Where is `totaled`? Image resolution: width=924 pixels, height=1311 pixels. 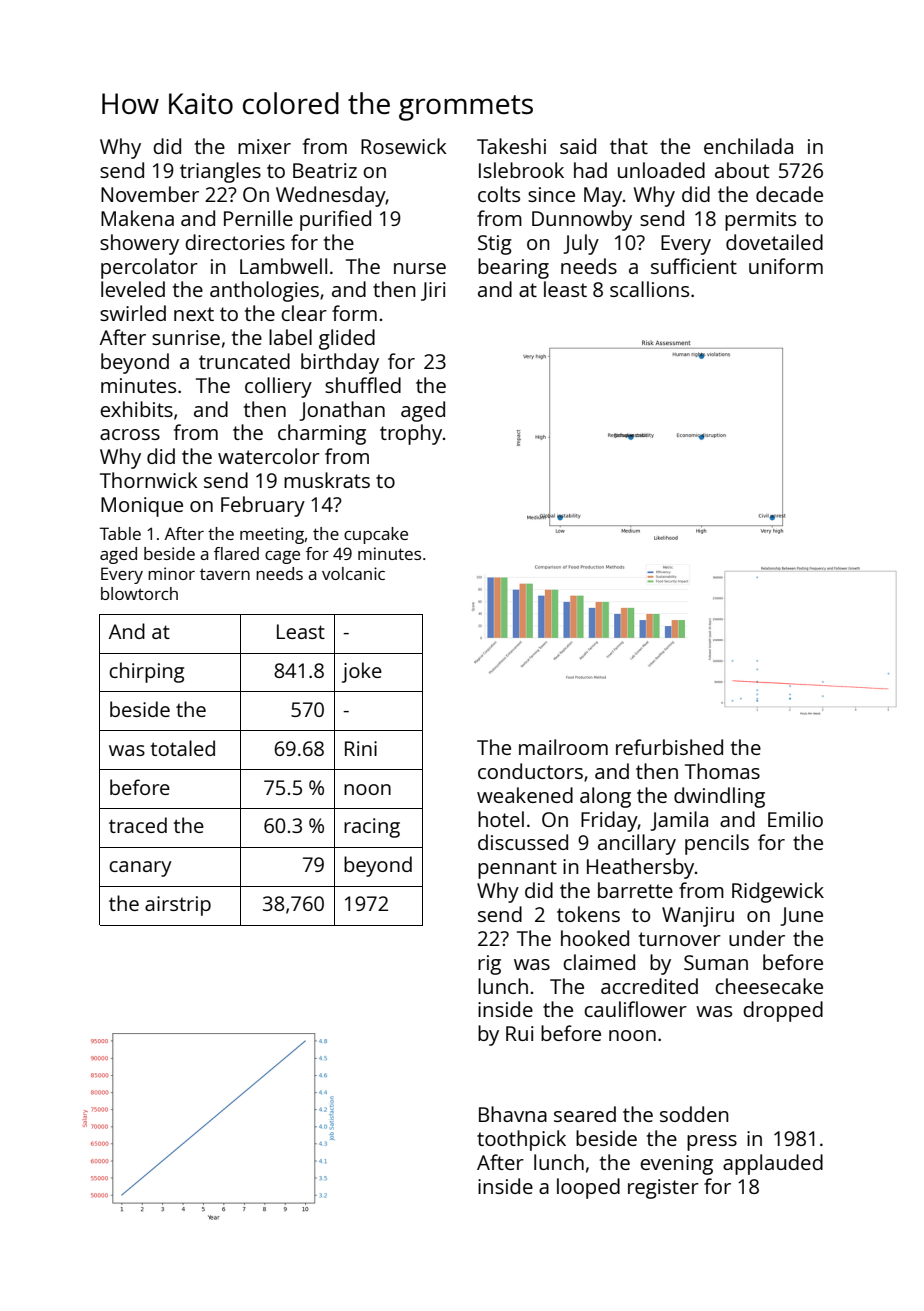
totaled is located at coordinates (182, 748).
